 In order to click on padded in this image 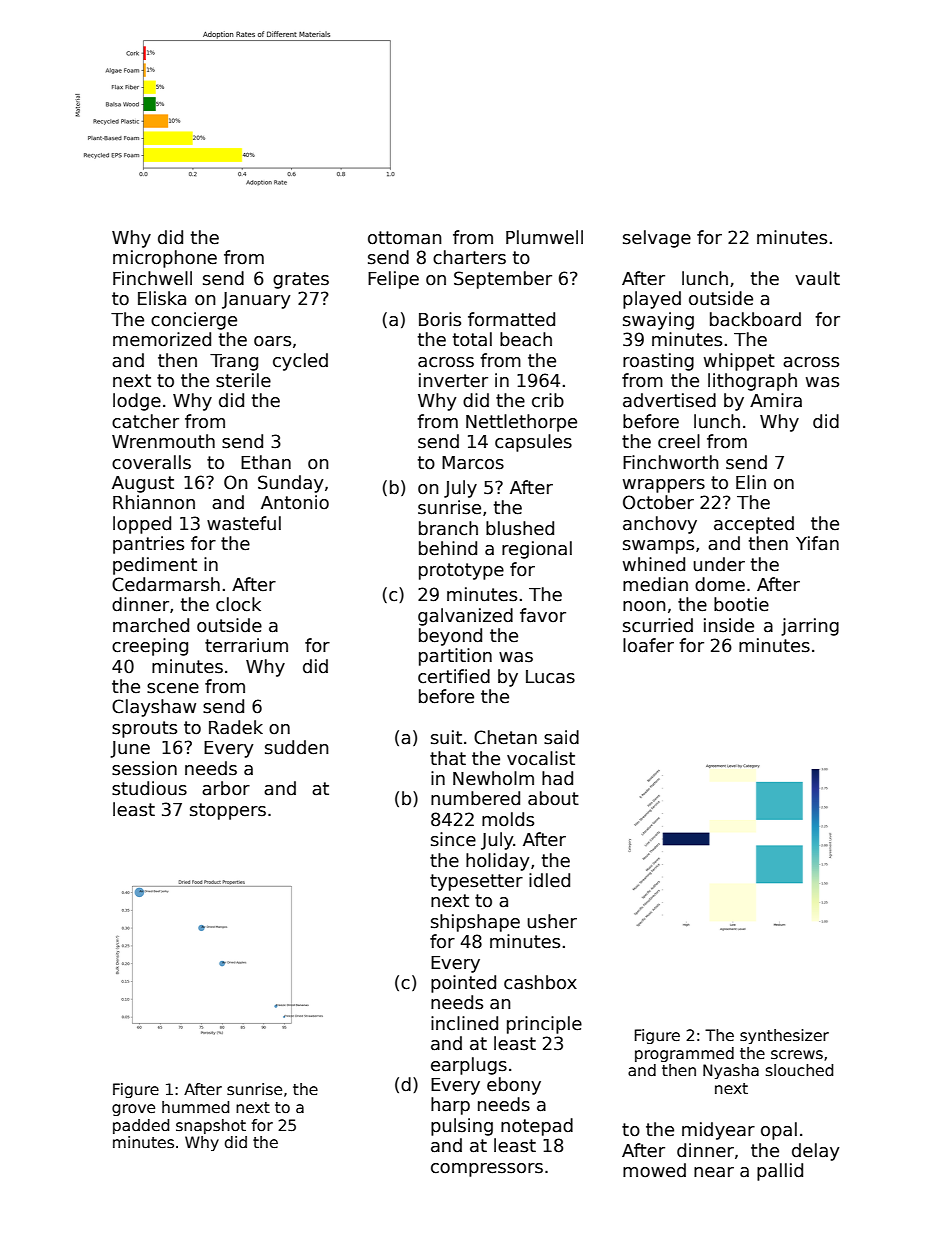, I will do `click(141, 1126)`.
